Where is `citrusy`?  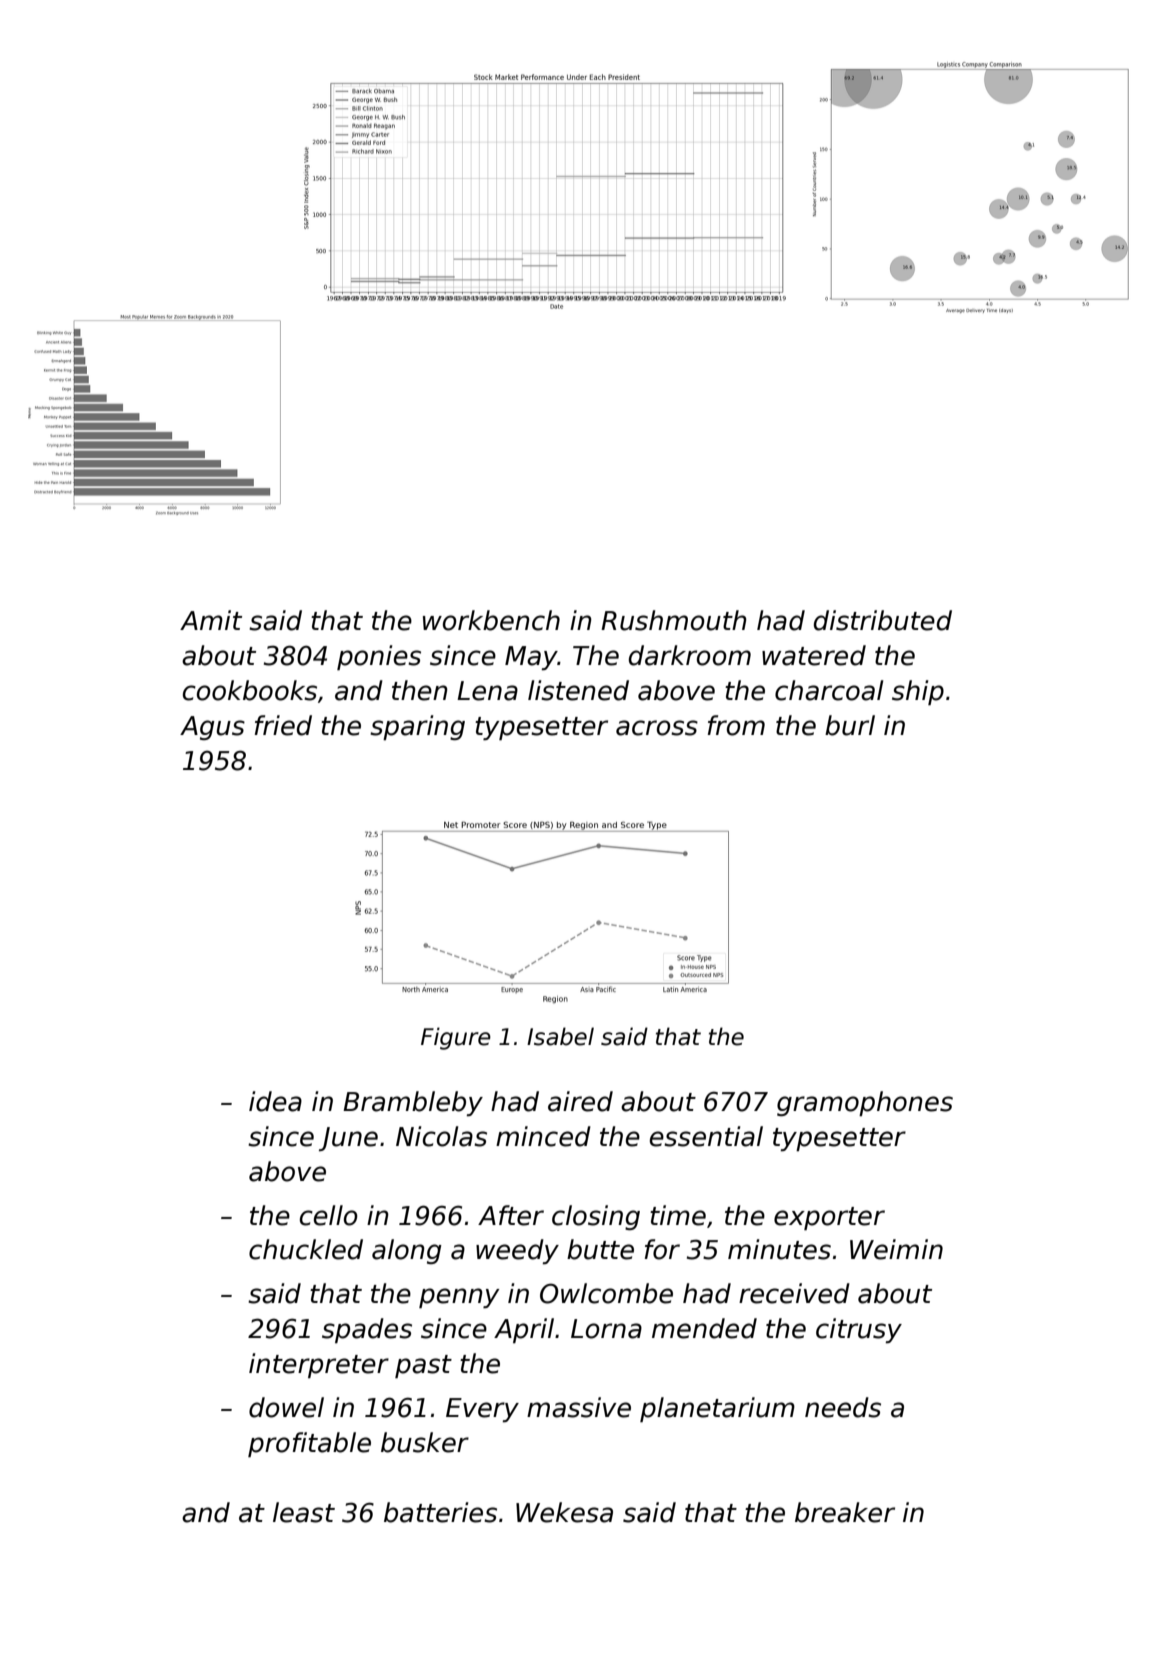 citrusy is located at coordinates (859, 1330).
